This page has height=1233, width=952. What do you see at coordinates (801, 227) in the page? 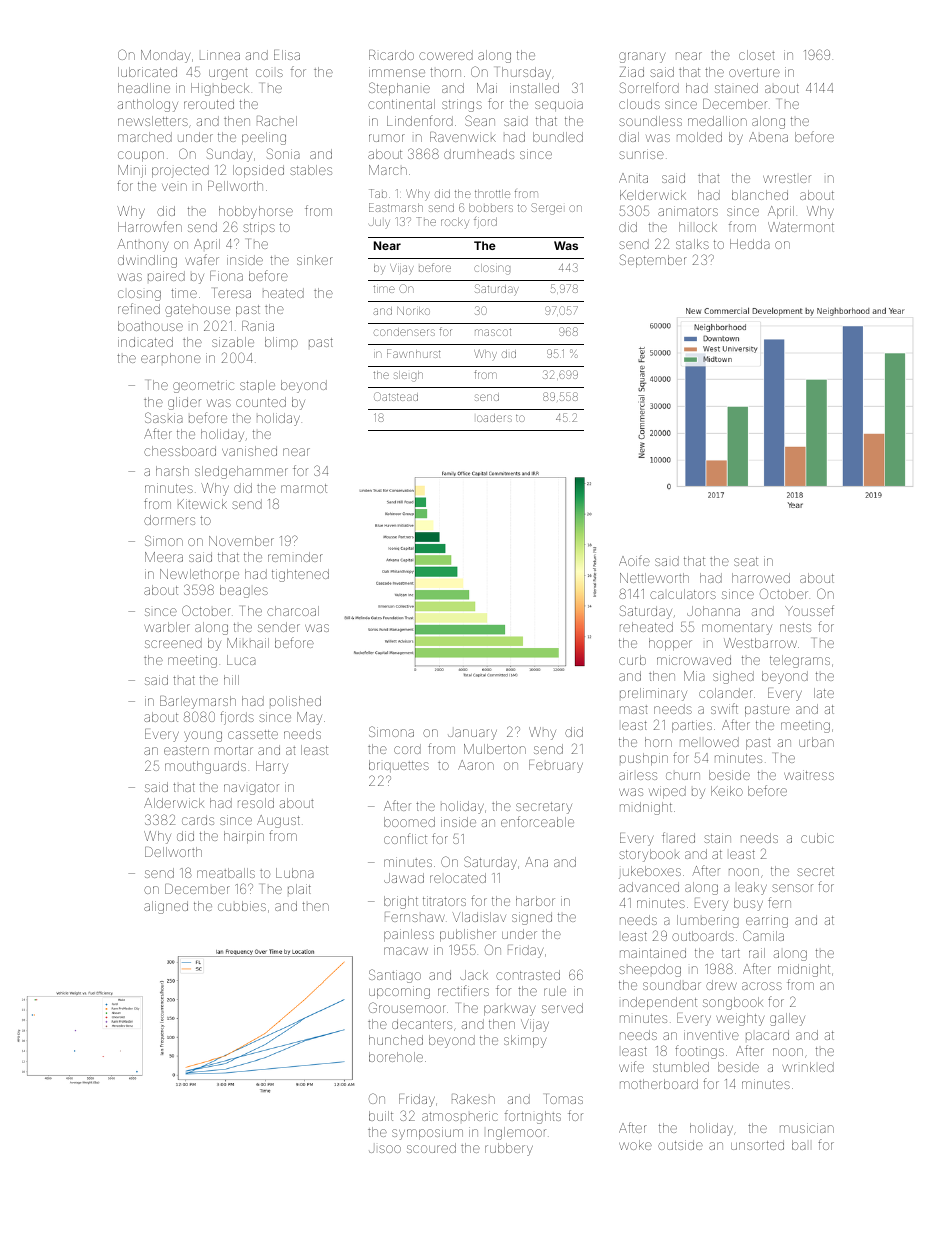
I see `Watermont` at bounding box center [801, 227].
